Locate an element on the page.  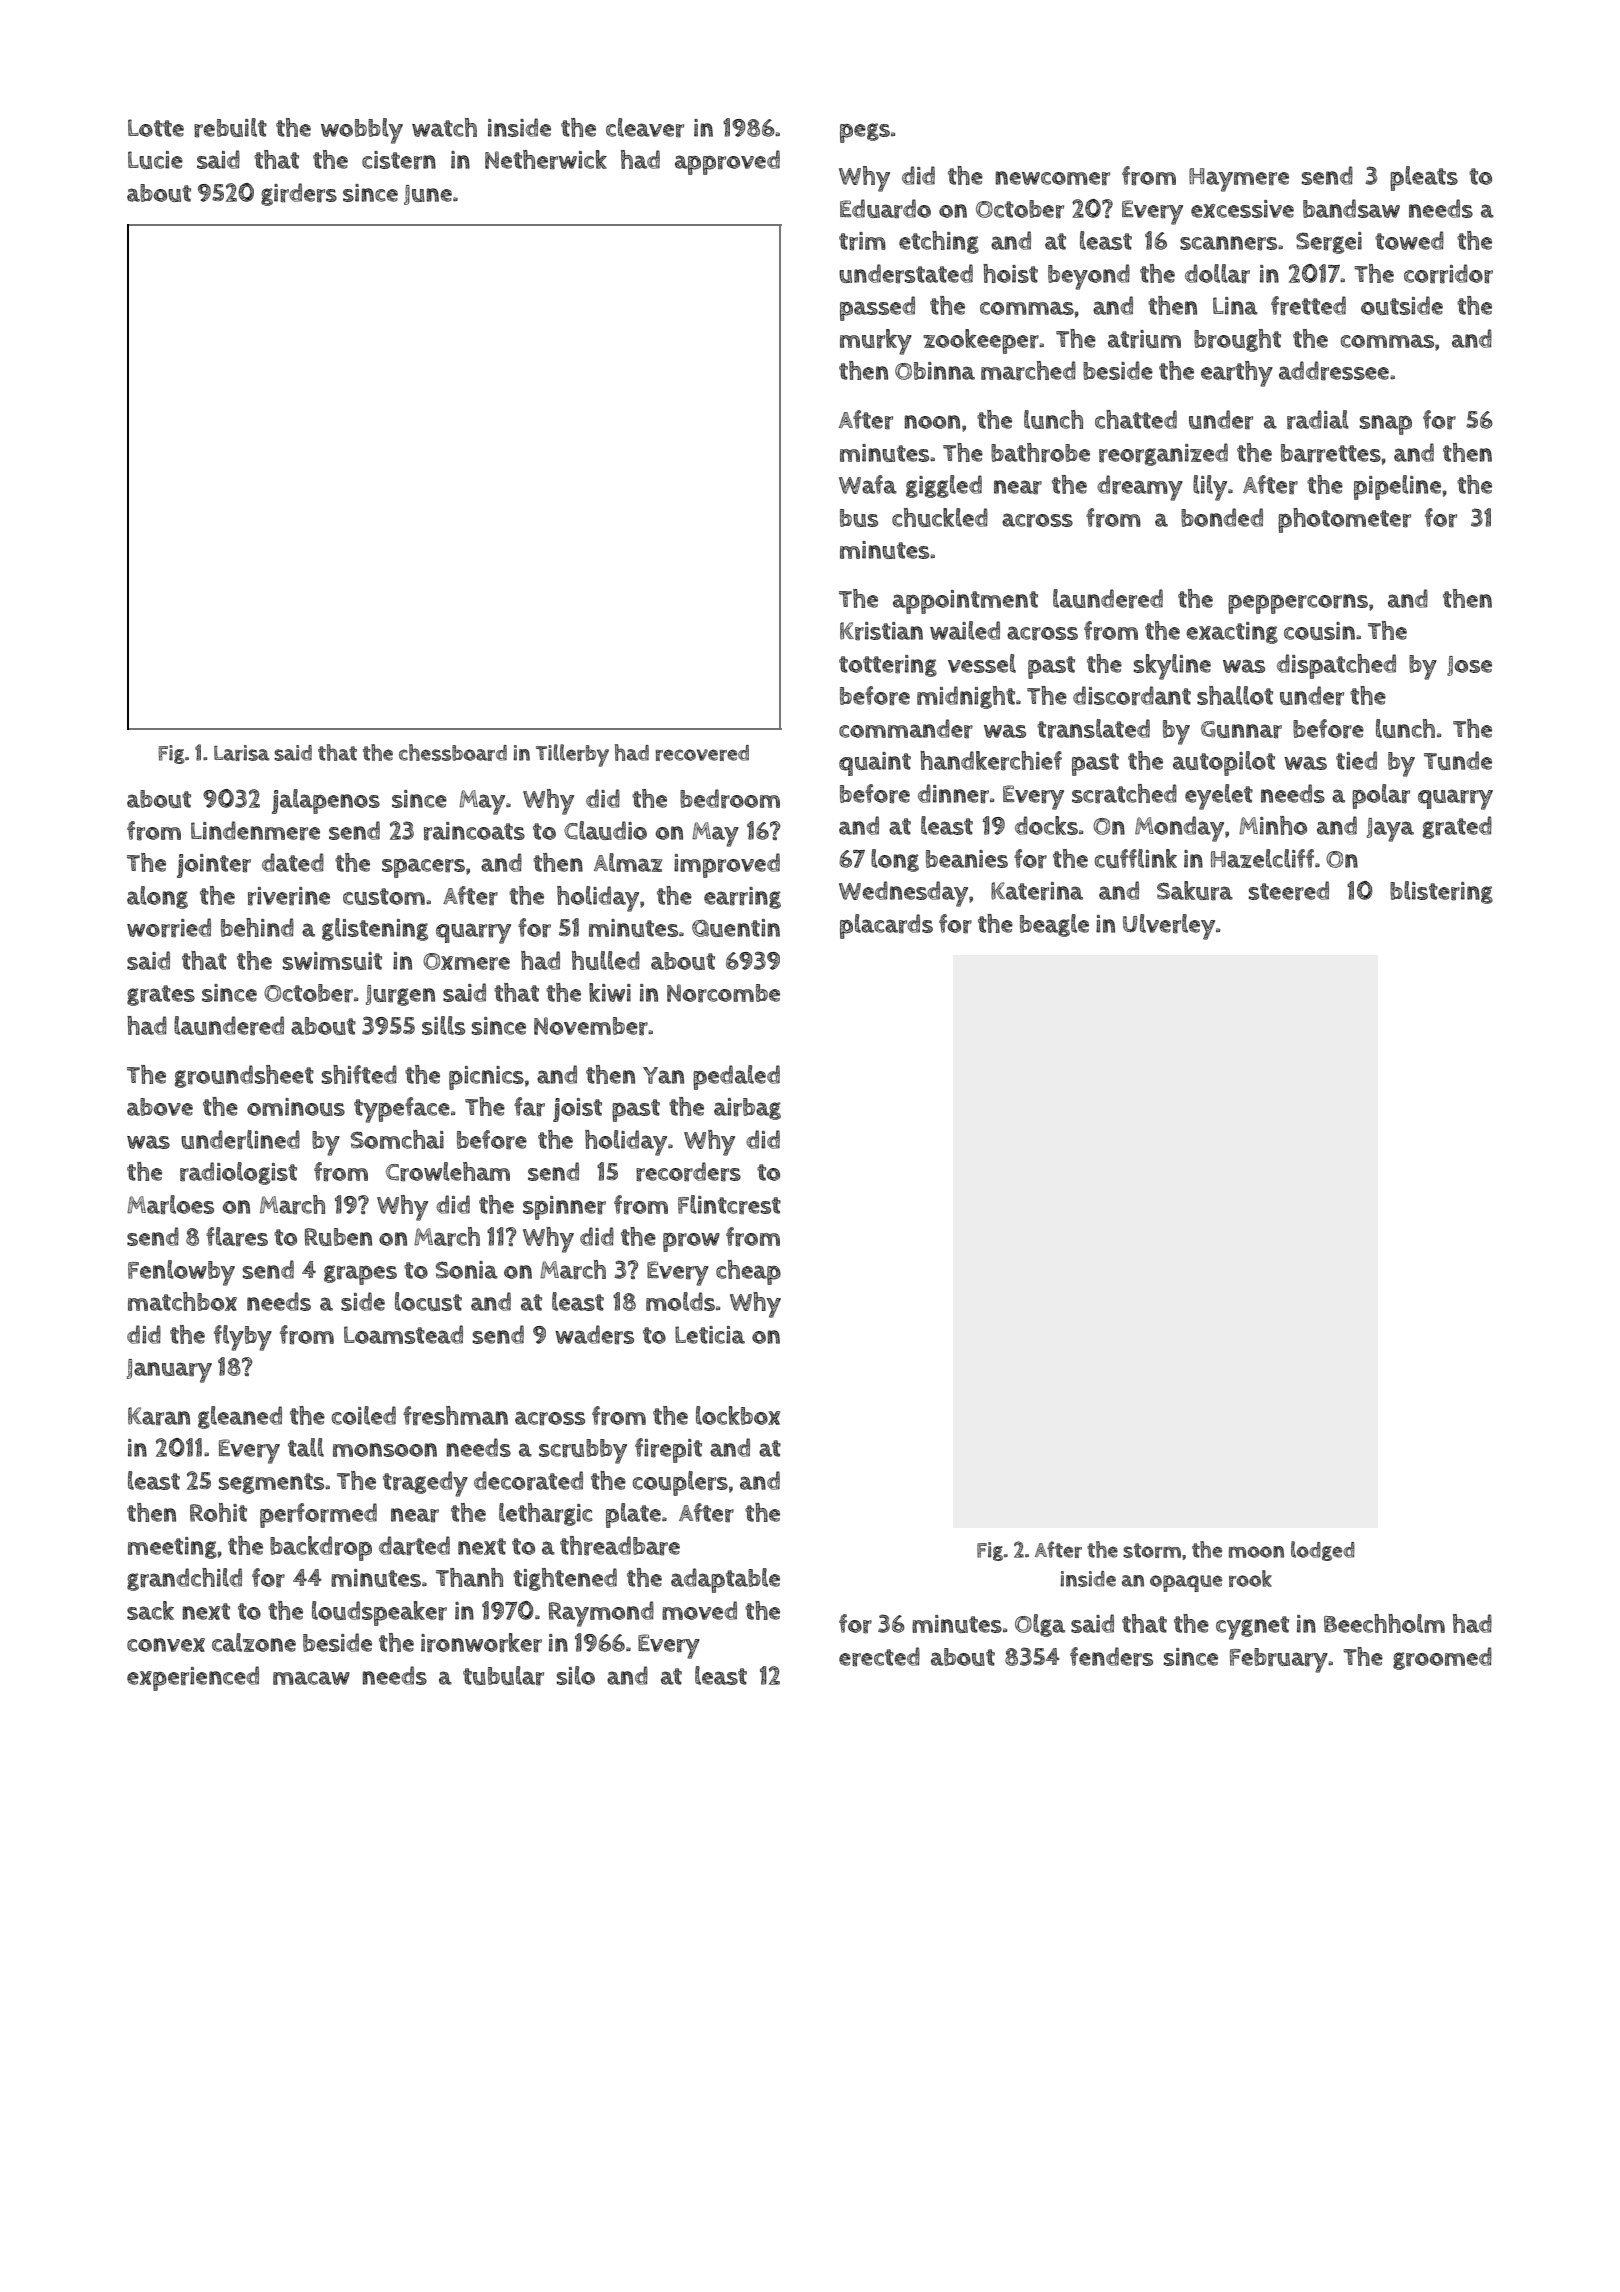
Larisa is located at coordinates (242, 753).
